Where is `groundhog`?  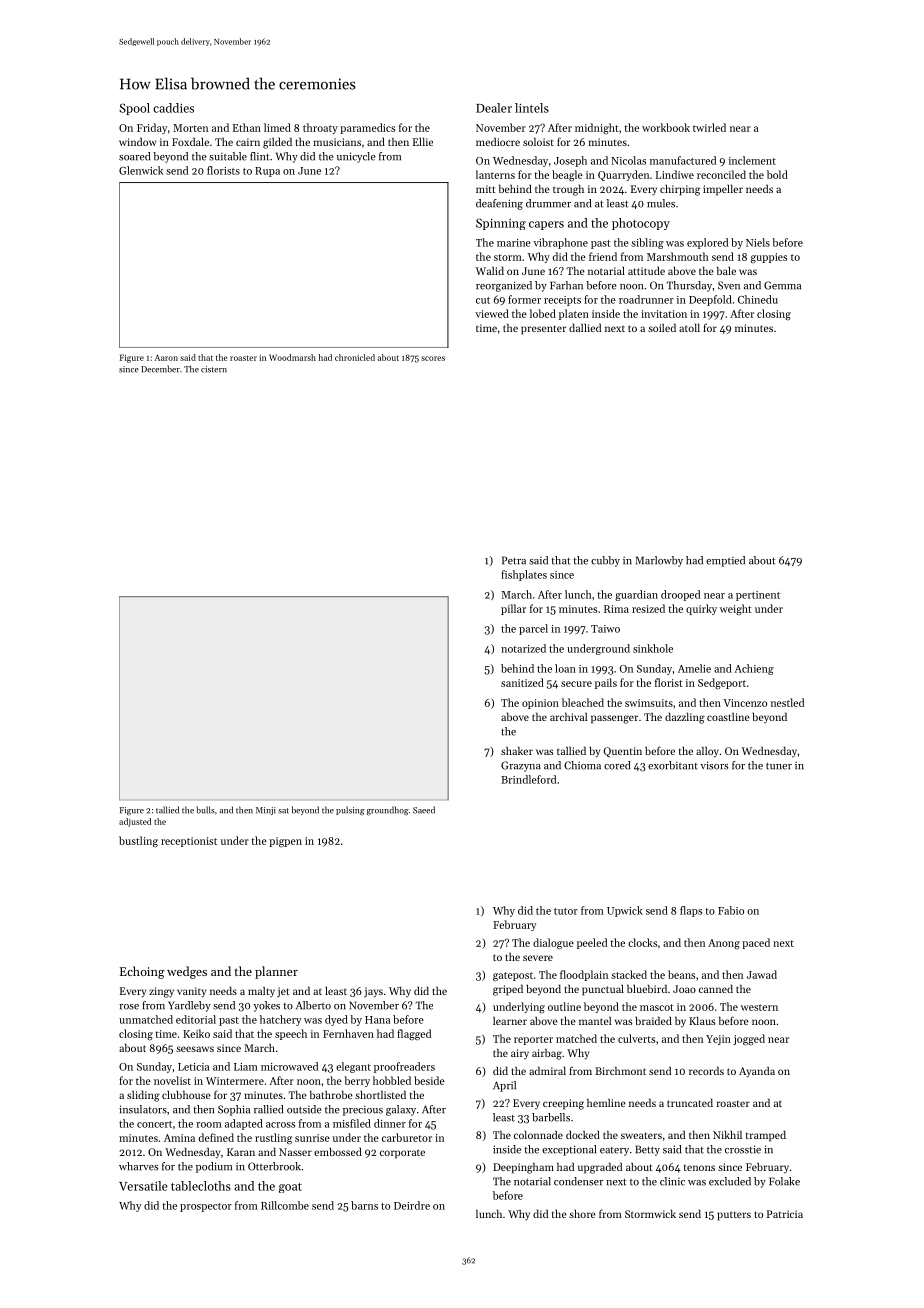
groundhog is located at coordinates (388, 810).
